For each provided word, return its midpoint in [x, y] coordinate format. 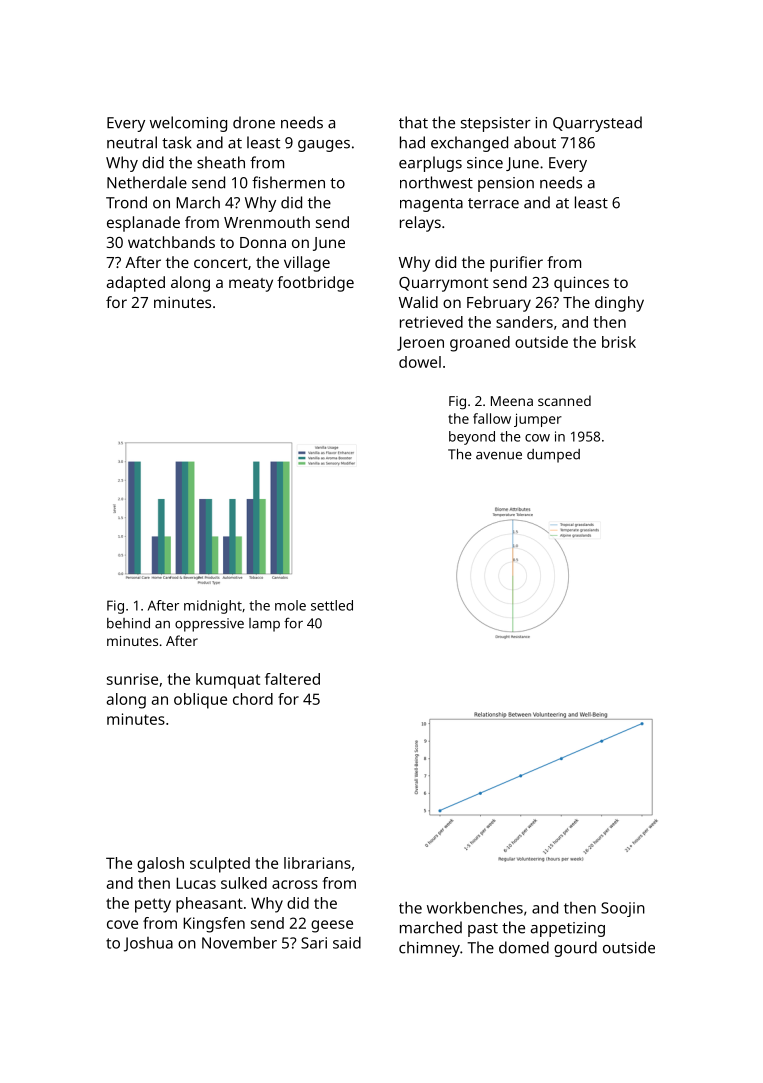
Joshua [148, 944]
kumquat [228, 681]
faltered [292, 679]
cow [537, 438]
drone [254, 122]
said [347, 943]
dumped [553, 456]
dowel [420, 362]
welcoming [188, 124]
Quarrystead [597, 124]
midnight [213, 607]
